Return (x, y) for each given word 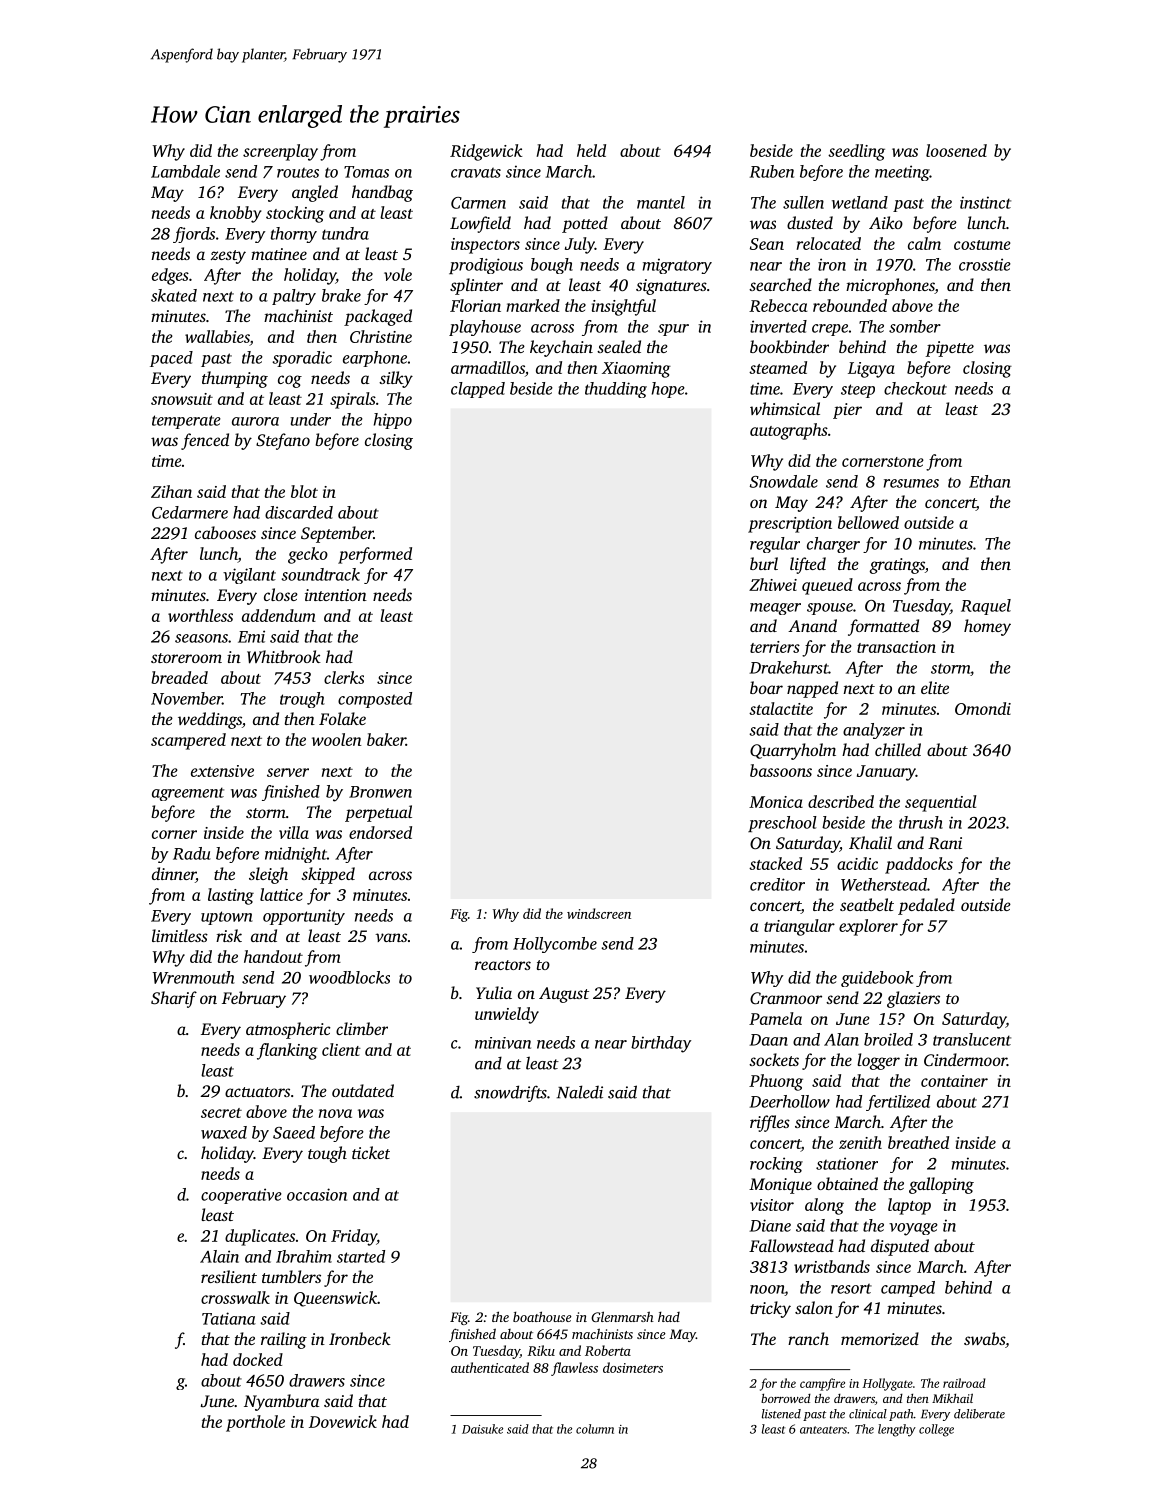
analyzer (874, 731)
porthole (255, 1423)
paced (171, 359)
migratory (677, 266)
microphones (890, 286)
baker (386, 739)
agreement (188, 794)
